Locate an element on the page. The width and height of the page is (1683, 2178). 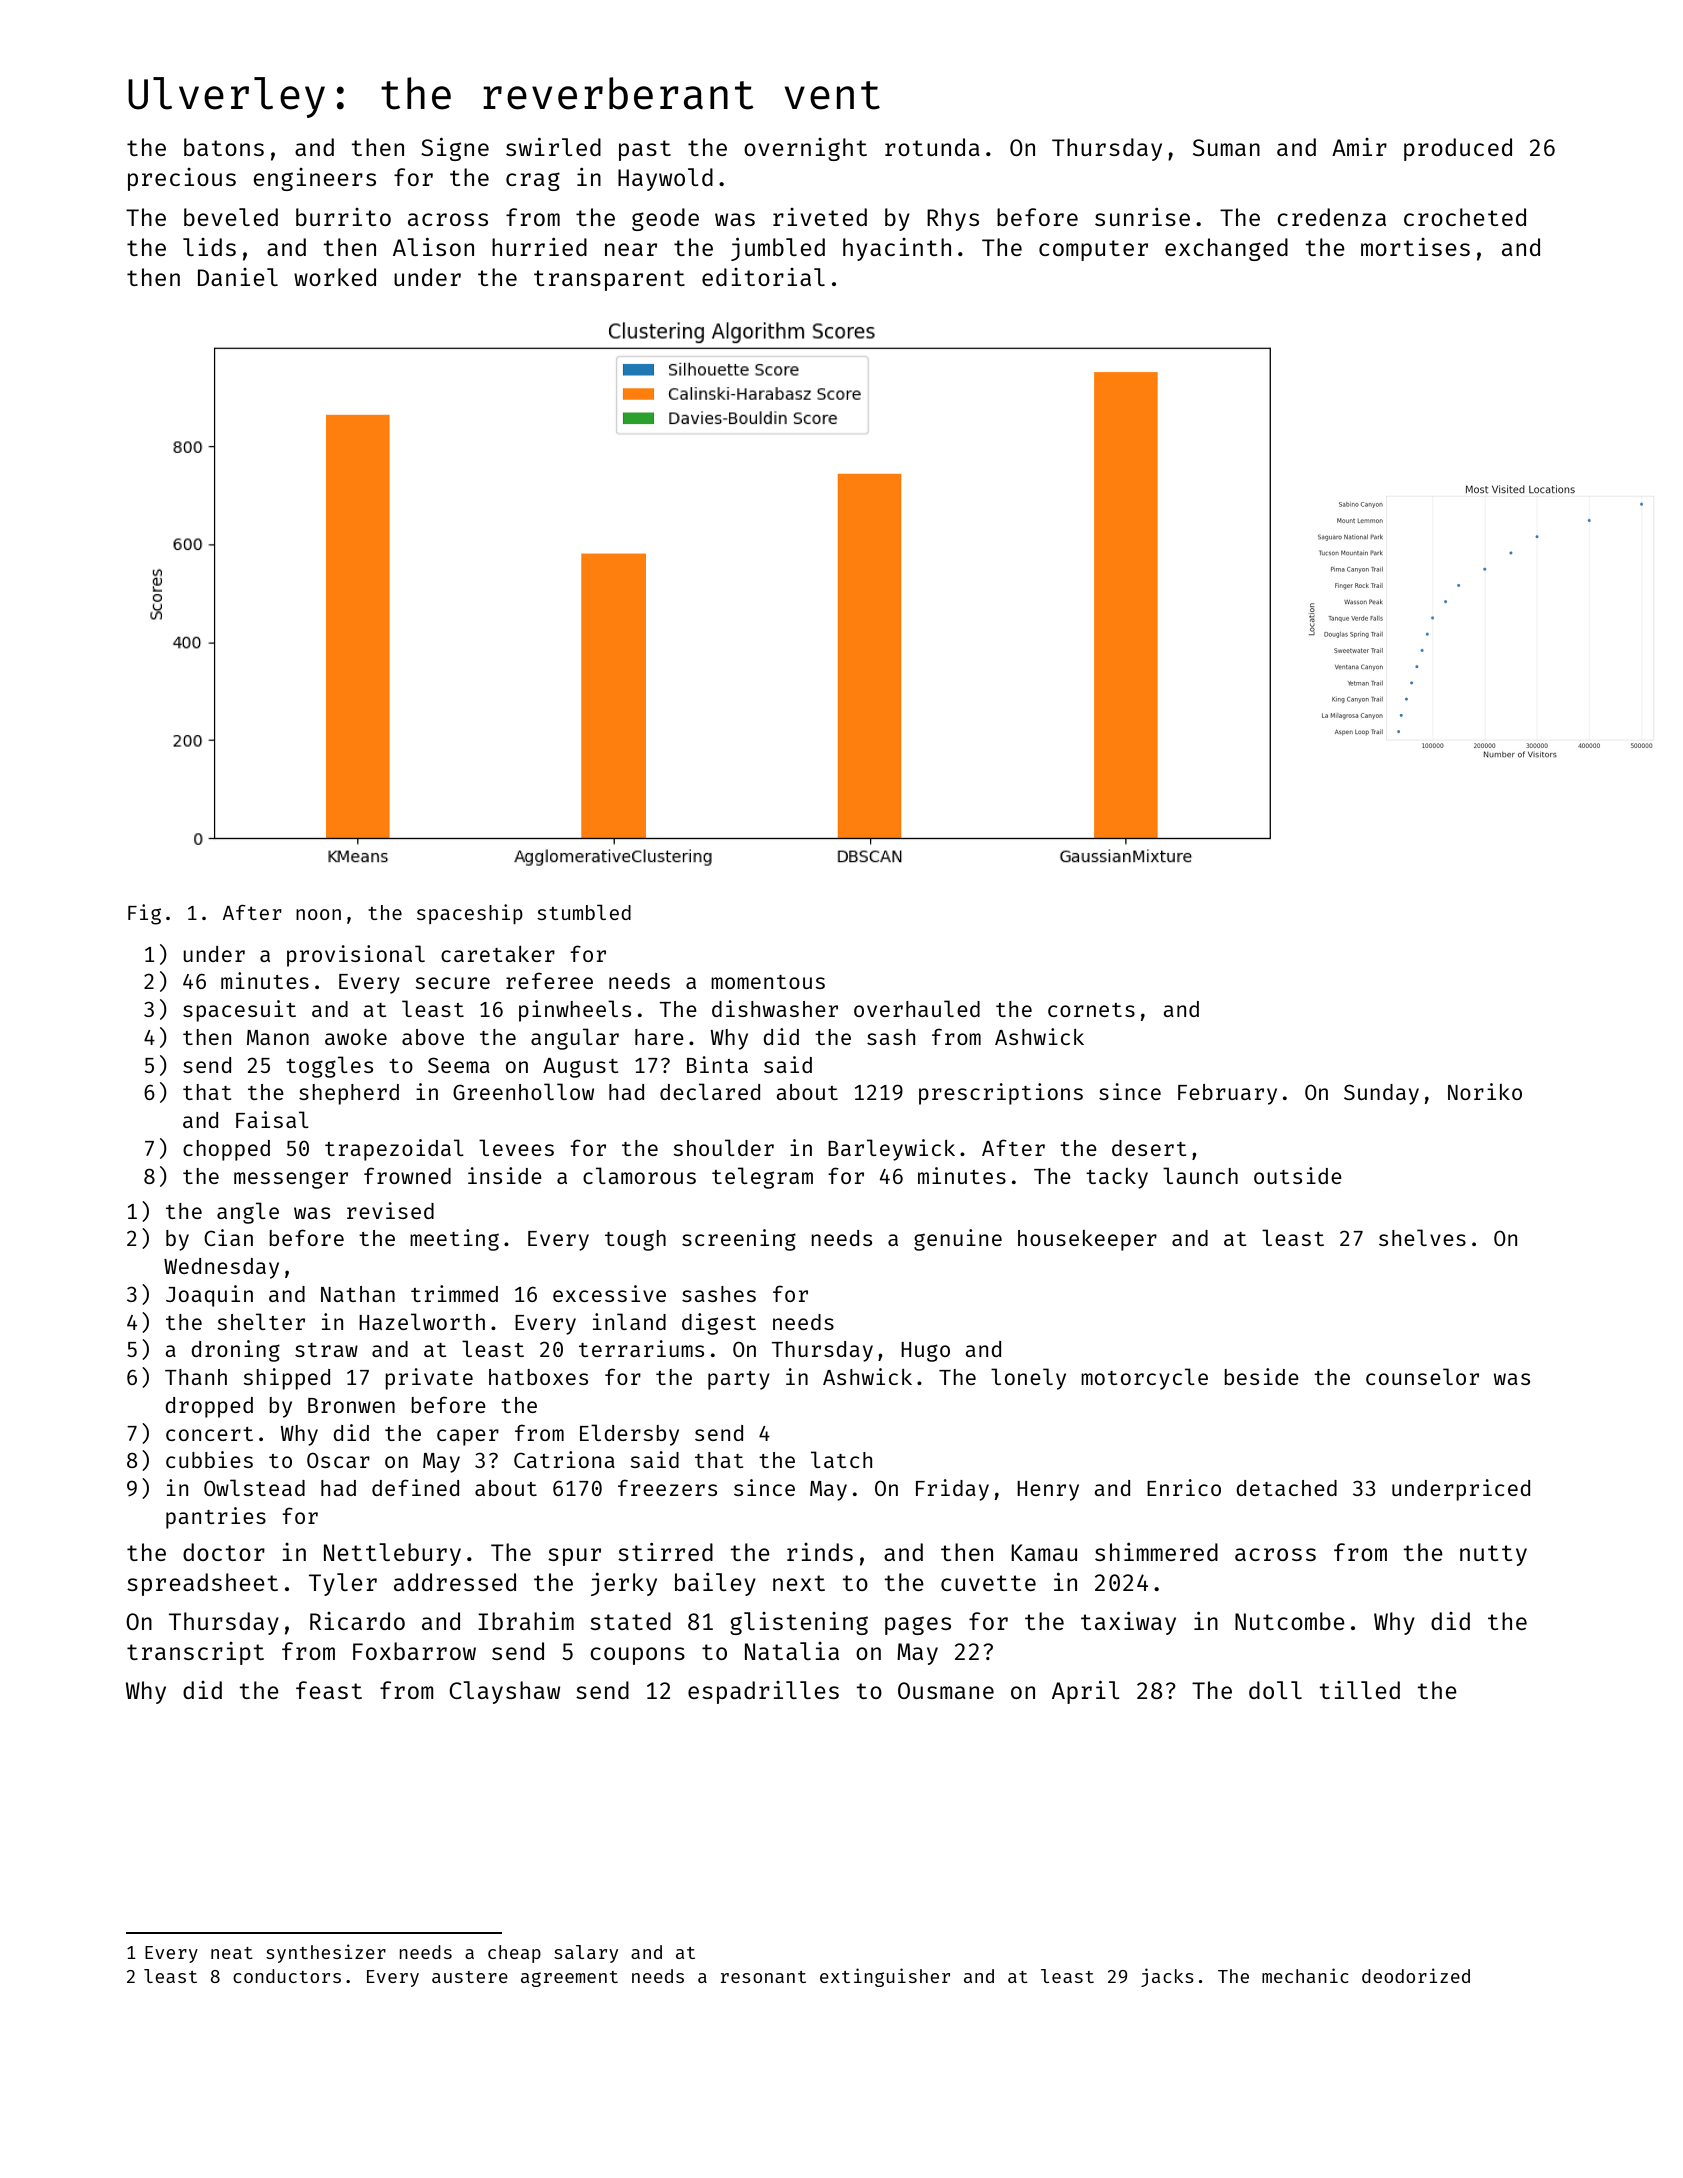
lids is located at coordinates (209, 247).
